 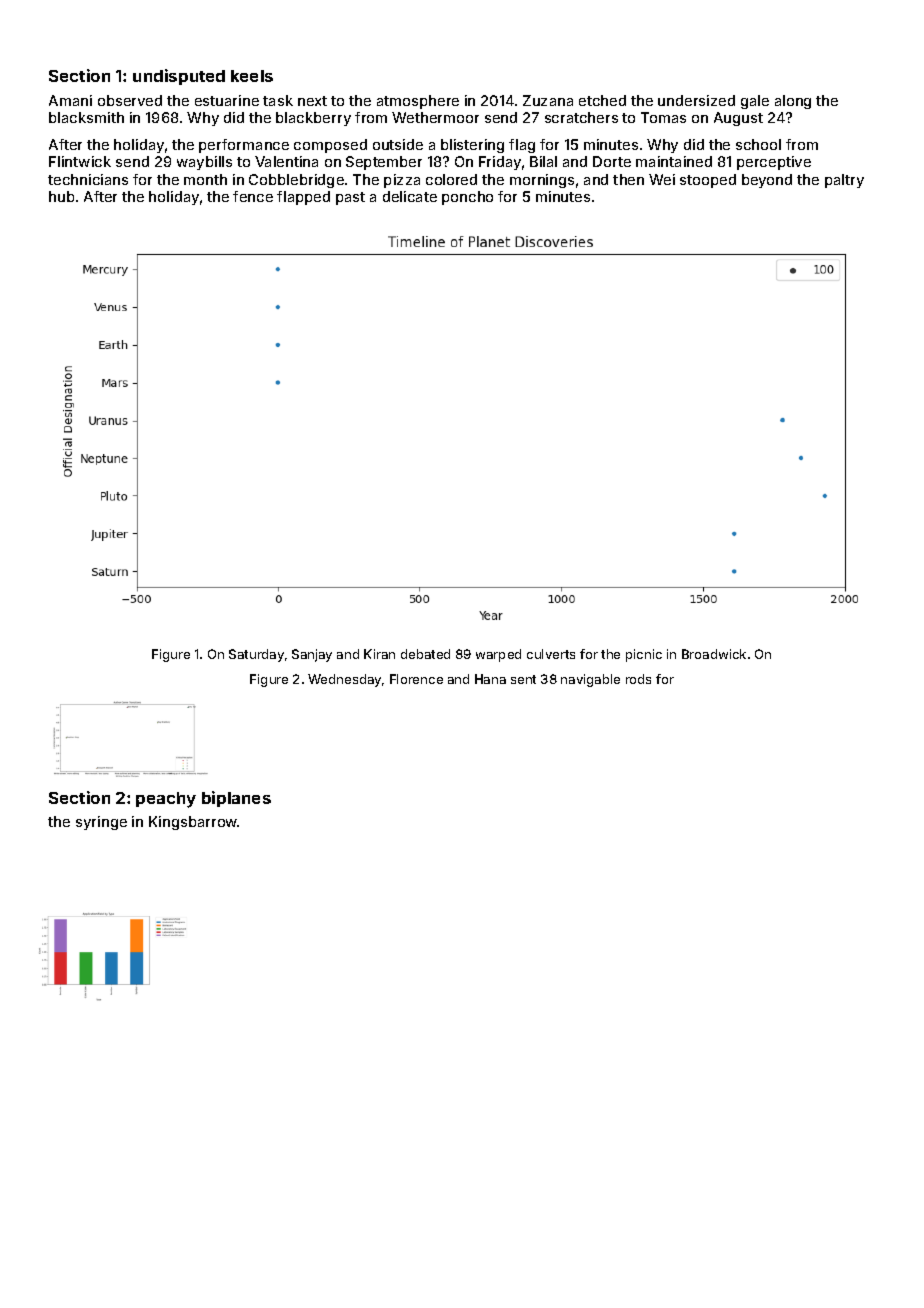 I want to click on debated, so click(x=425, y=654).
